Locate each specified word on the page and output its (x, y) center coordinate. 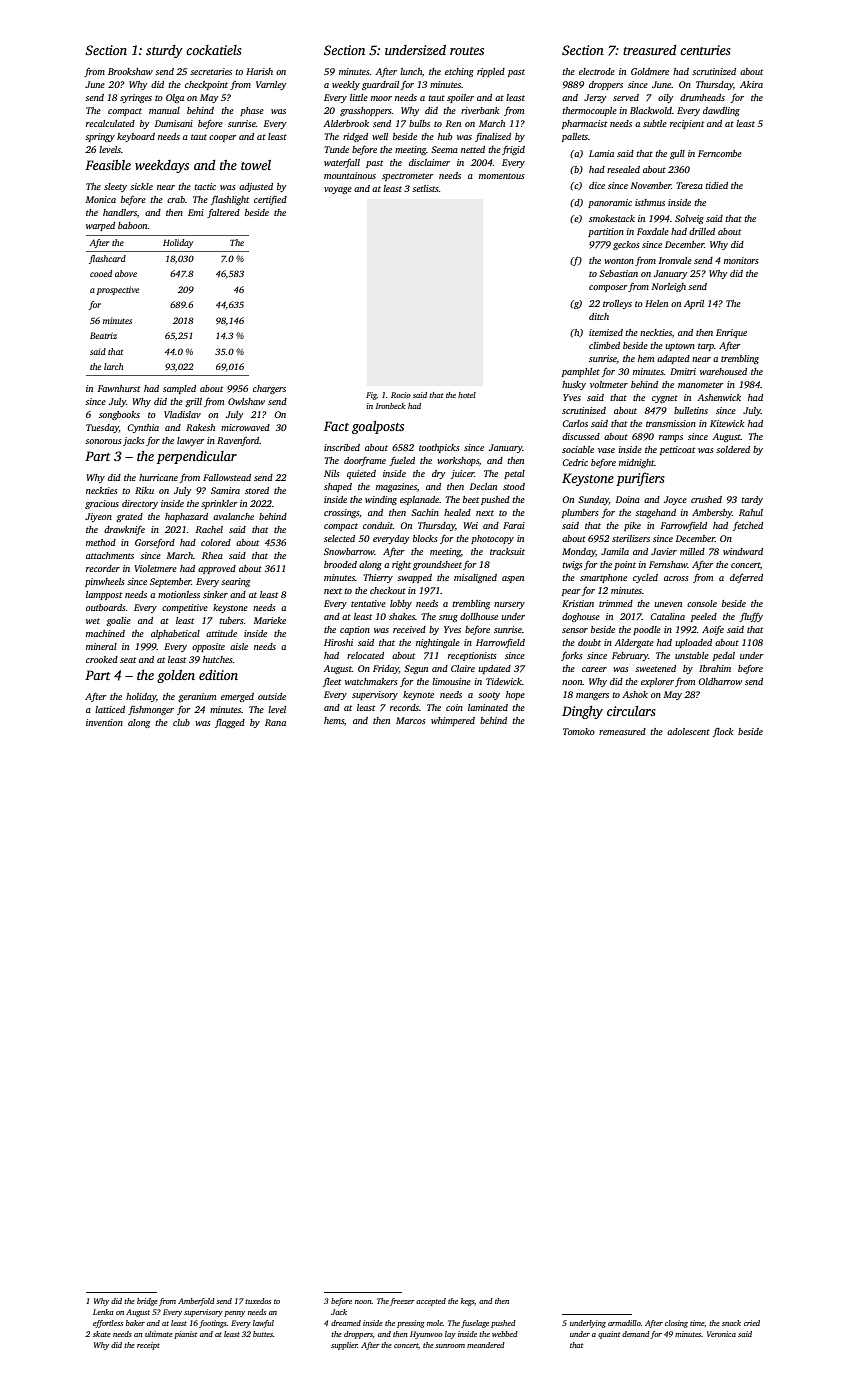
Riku (144, 490)
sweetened (655, 668)
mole (435, 1323)
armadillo (624, 1323)
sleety (115, 187)
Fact (336, 426)
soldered (733, 449)
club (181, 722)
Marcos (411, 720)
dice (597, 185)
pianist (185, 1335)
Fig (371, 396)
